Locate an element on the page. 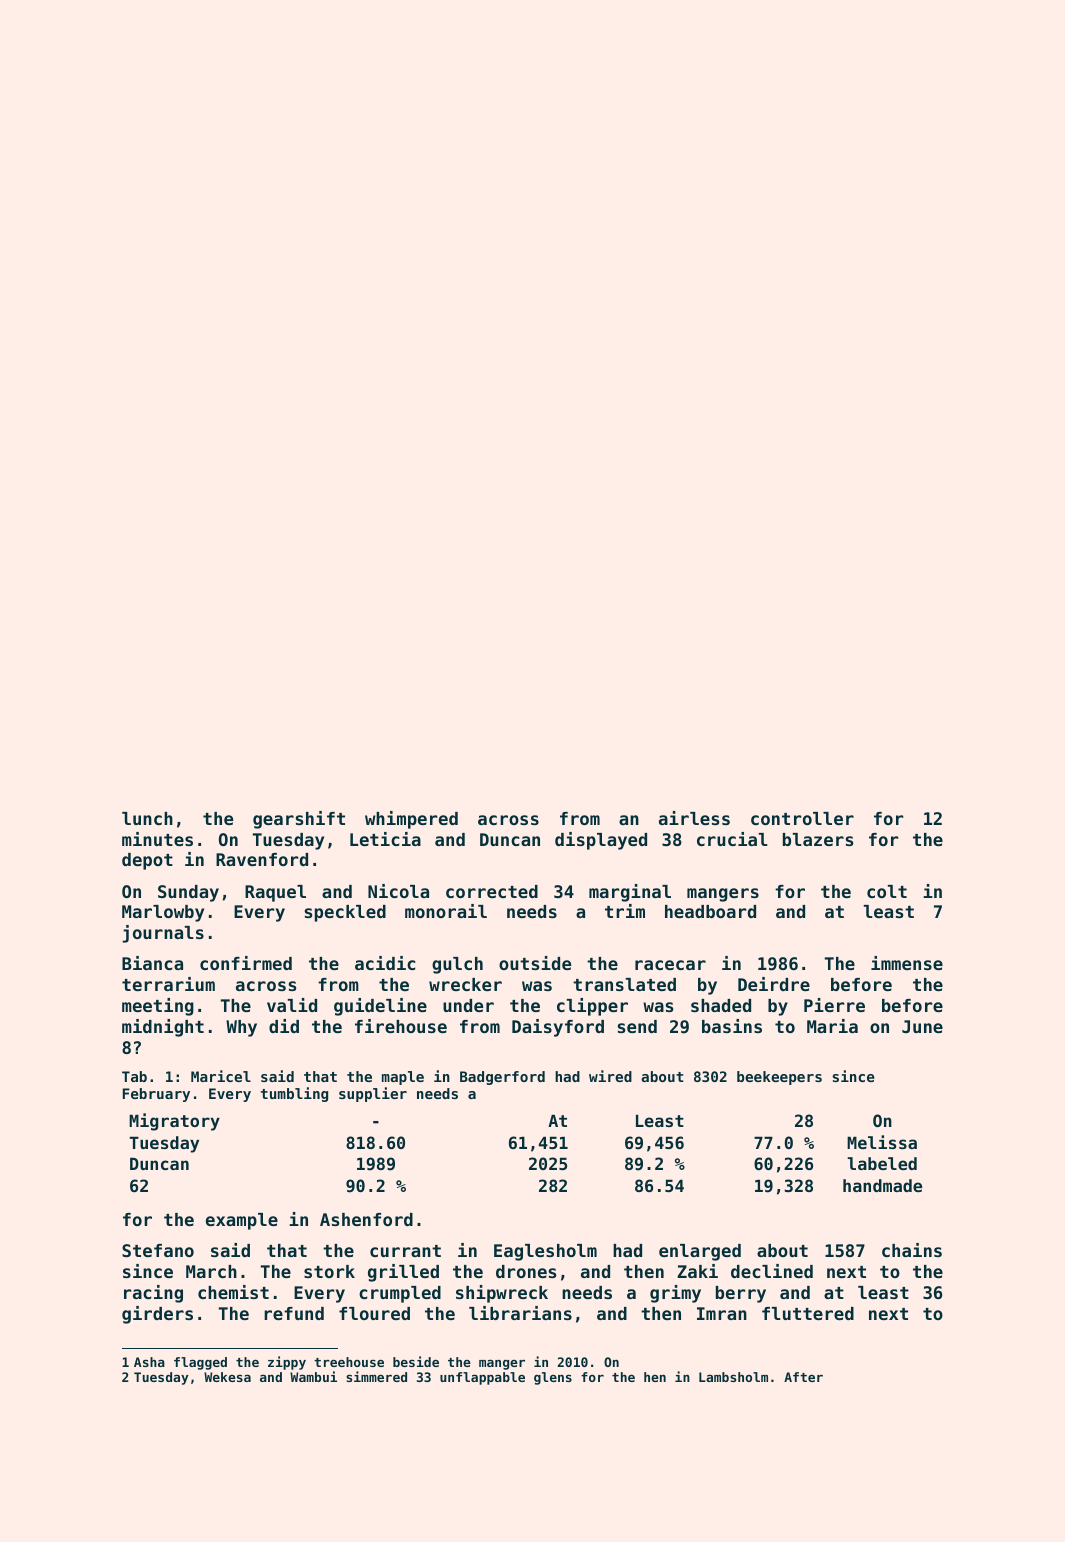 Image resolution: width=1065 pixels, height=1542 pixels. fluttered is located at coordinates (808, 1313).
